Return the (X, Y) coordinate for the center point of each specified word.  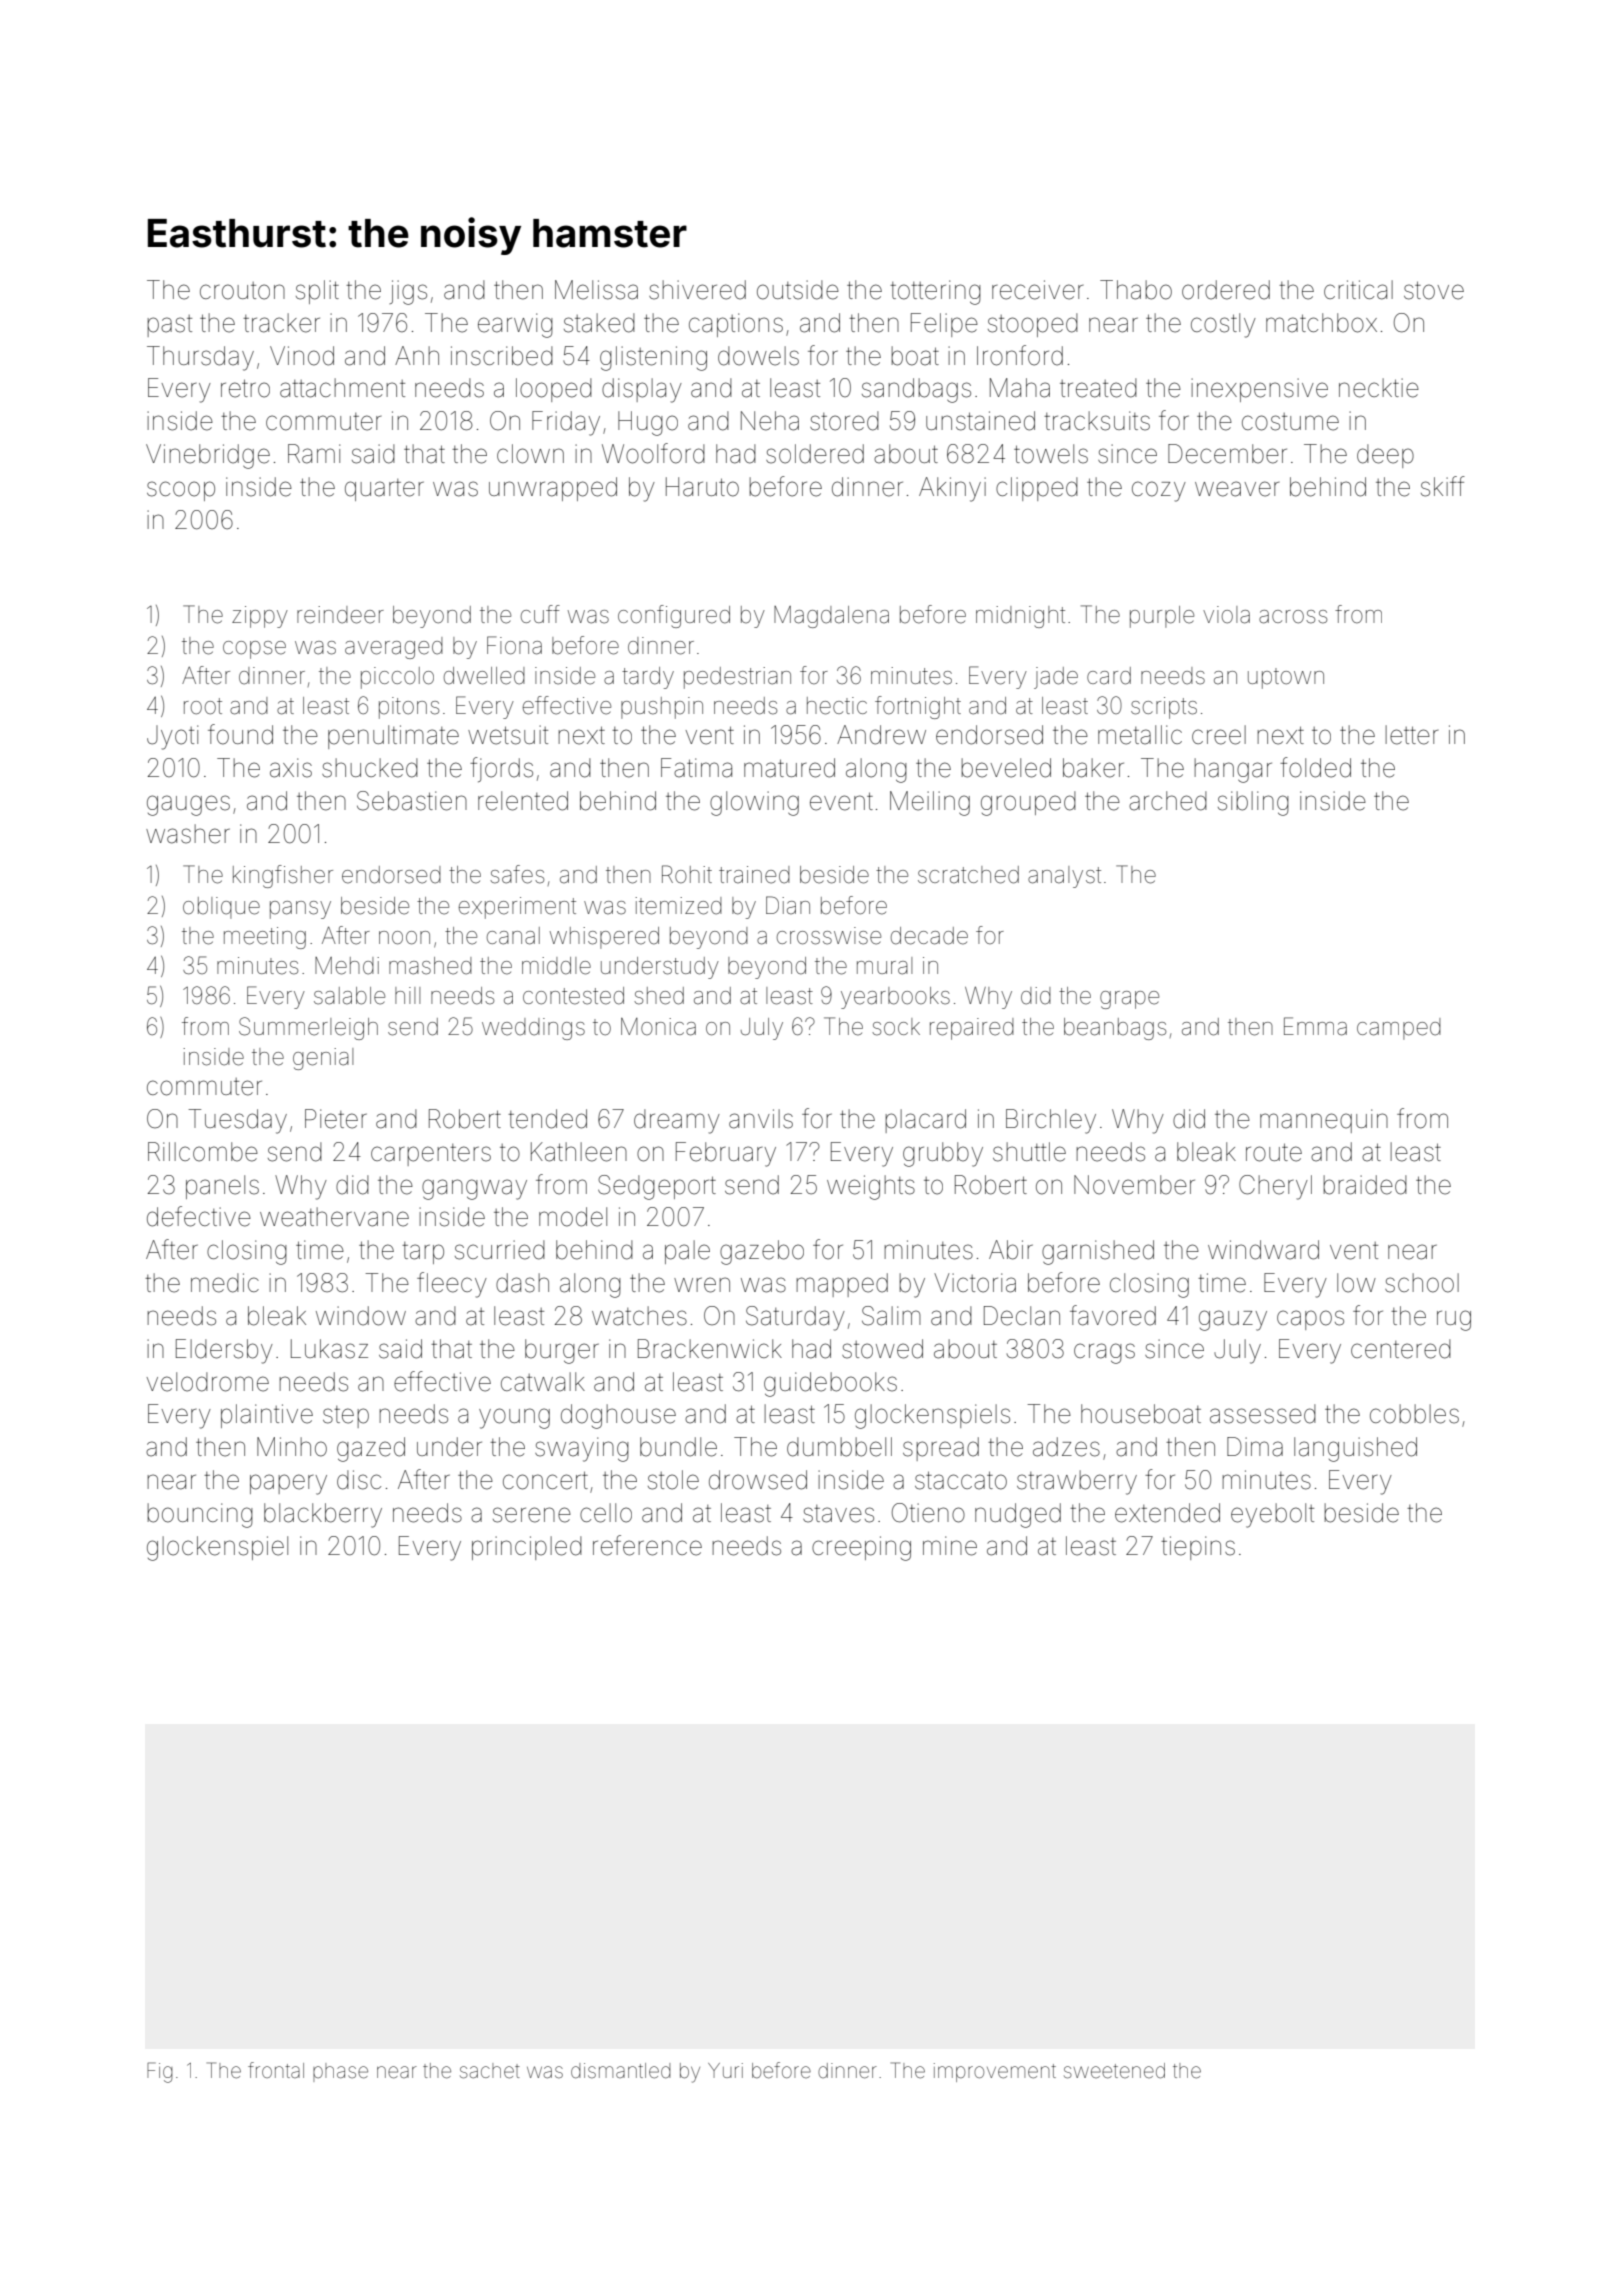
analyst (1064, 877)
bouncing (200, 1515)
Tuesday (237, 1121)
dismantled (620, 2071)
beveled (1006, 768)
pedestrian (737, 678)
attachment (342, 388)
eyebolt (1272, 1515)
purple (1162, 617)
